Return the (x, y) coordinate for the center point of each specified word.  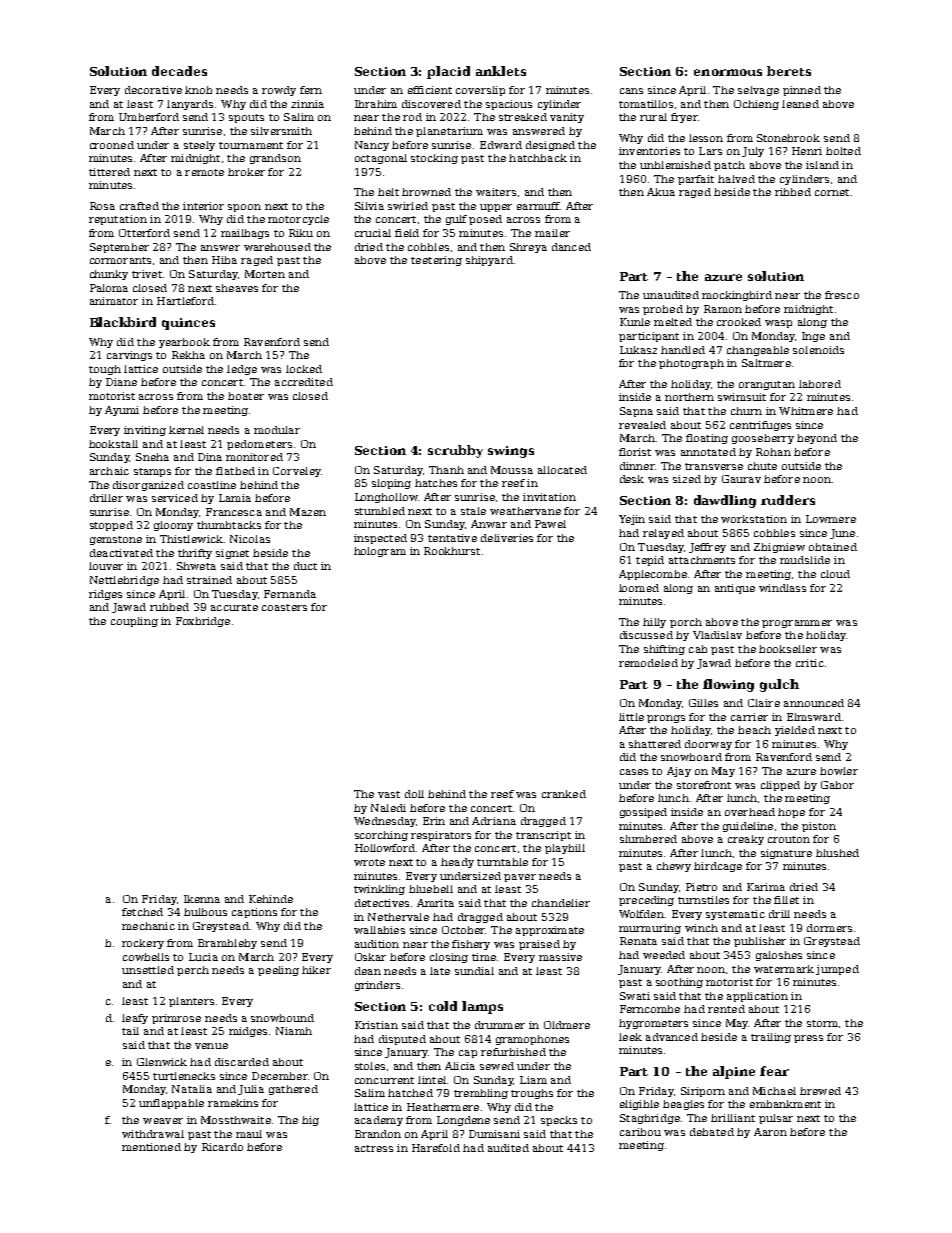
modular (277, 430)
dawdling (725, 501)
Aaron (770, 1132)
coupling (134, 622)
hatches (436, 483)
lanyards (190, 105)
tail (130, 1031)
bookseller (788, 649)
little (631, 717)
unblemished (675, 165)
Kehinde (271, 899)
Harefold (436, 1148)
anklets (501, 71)
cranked (564, 794)
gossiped (643, 813)
